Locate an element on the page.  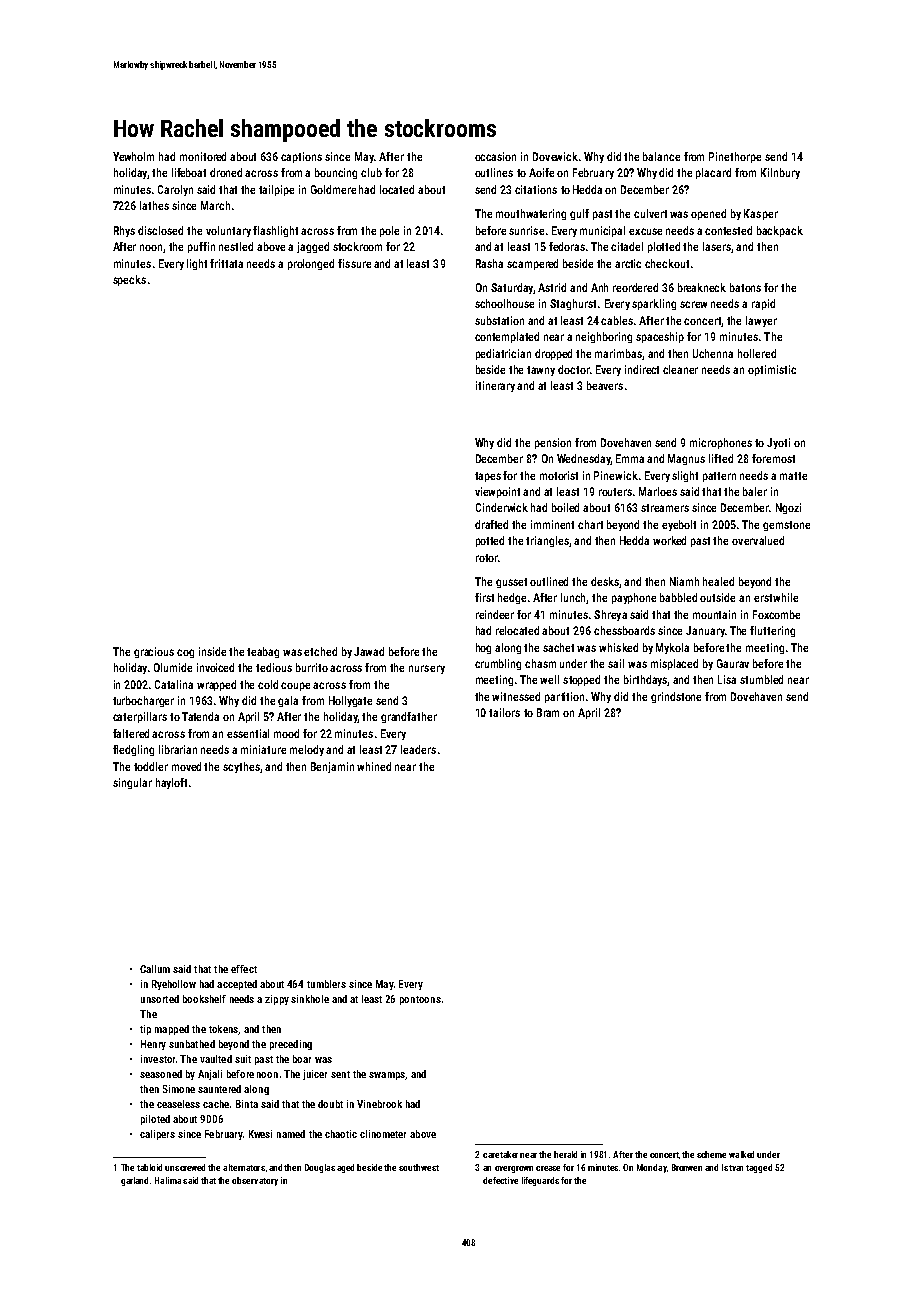
Yewholm is located at coordinates (133, 156).
